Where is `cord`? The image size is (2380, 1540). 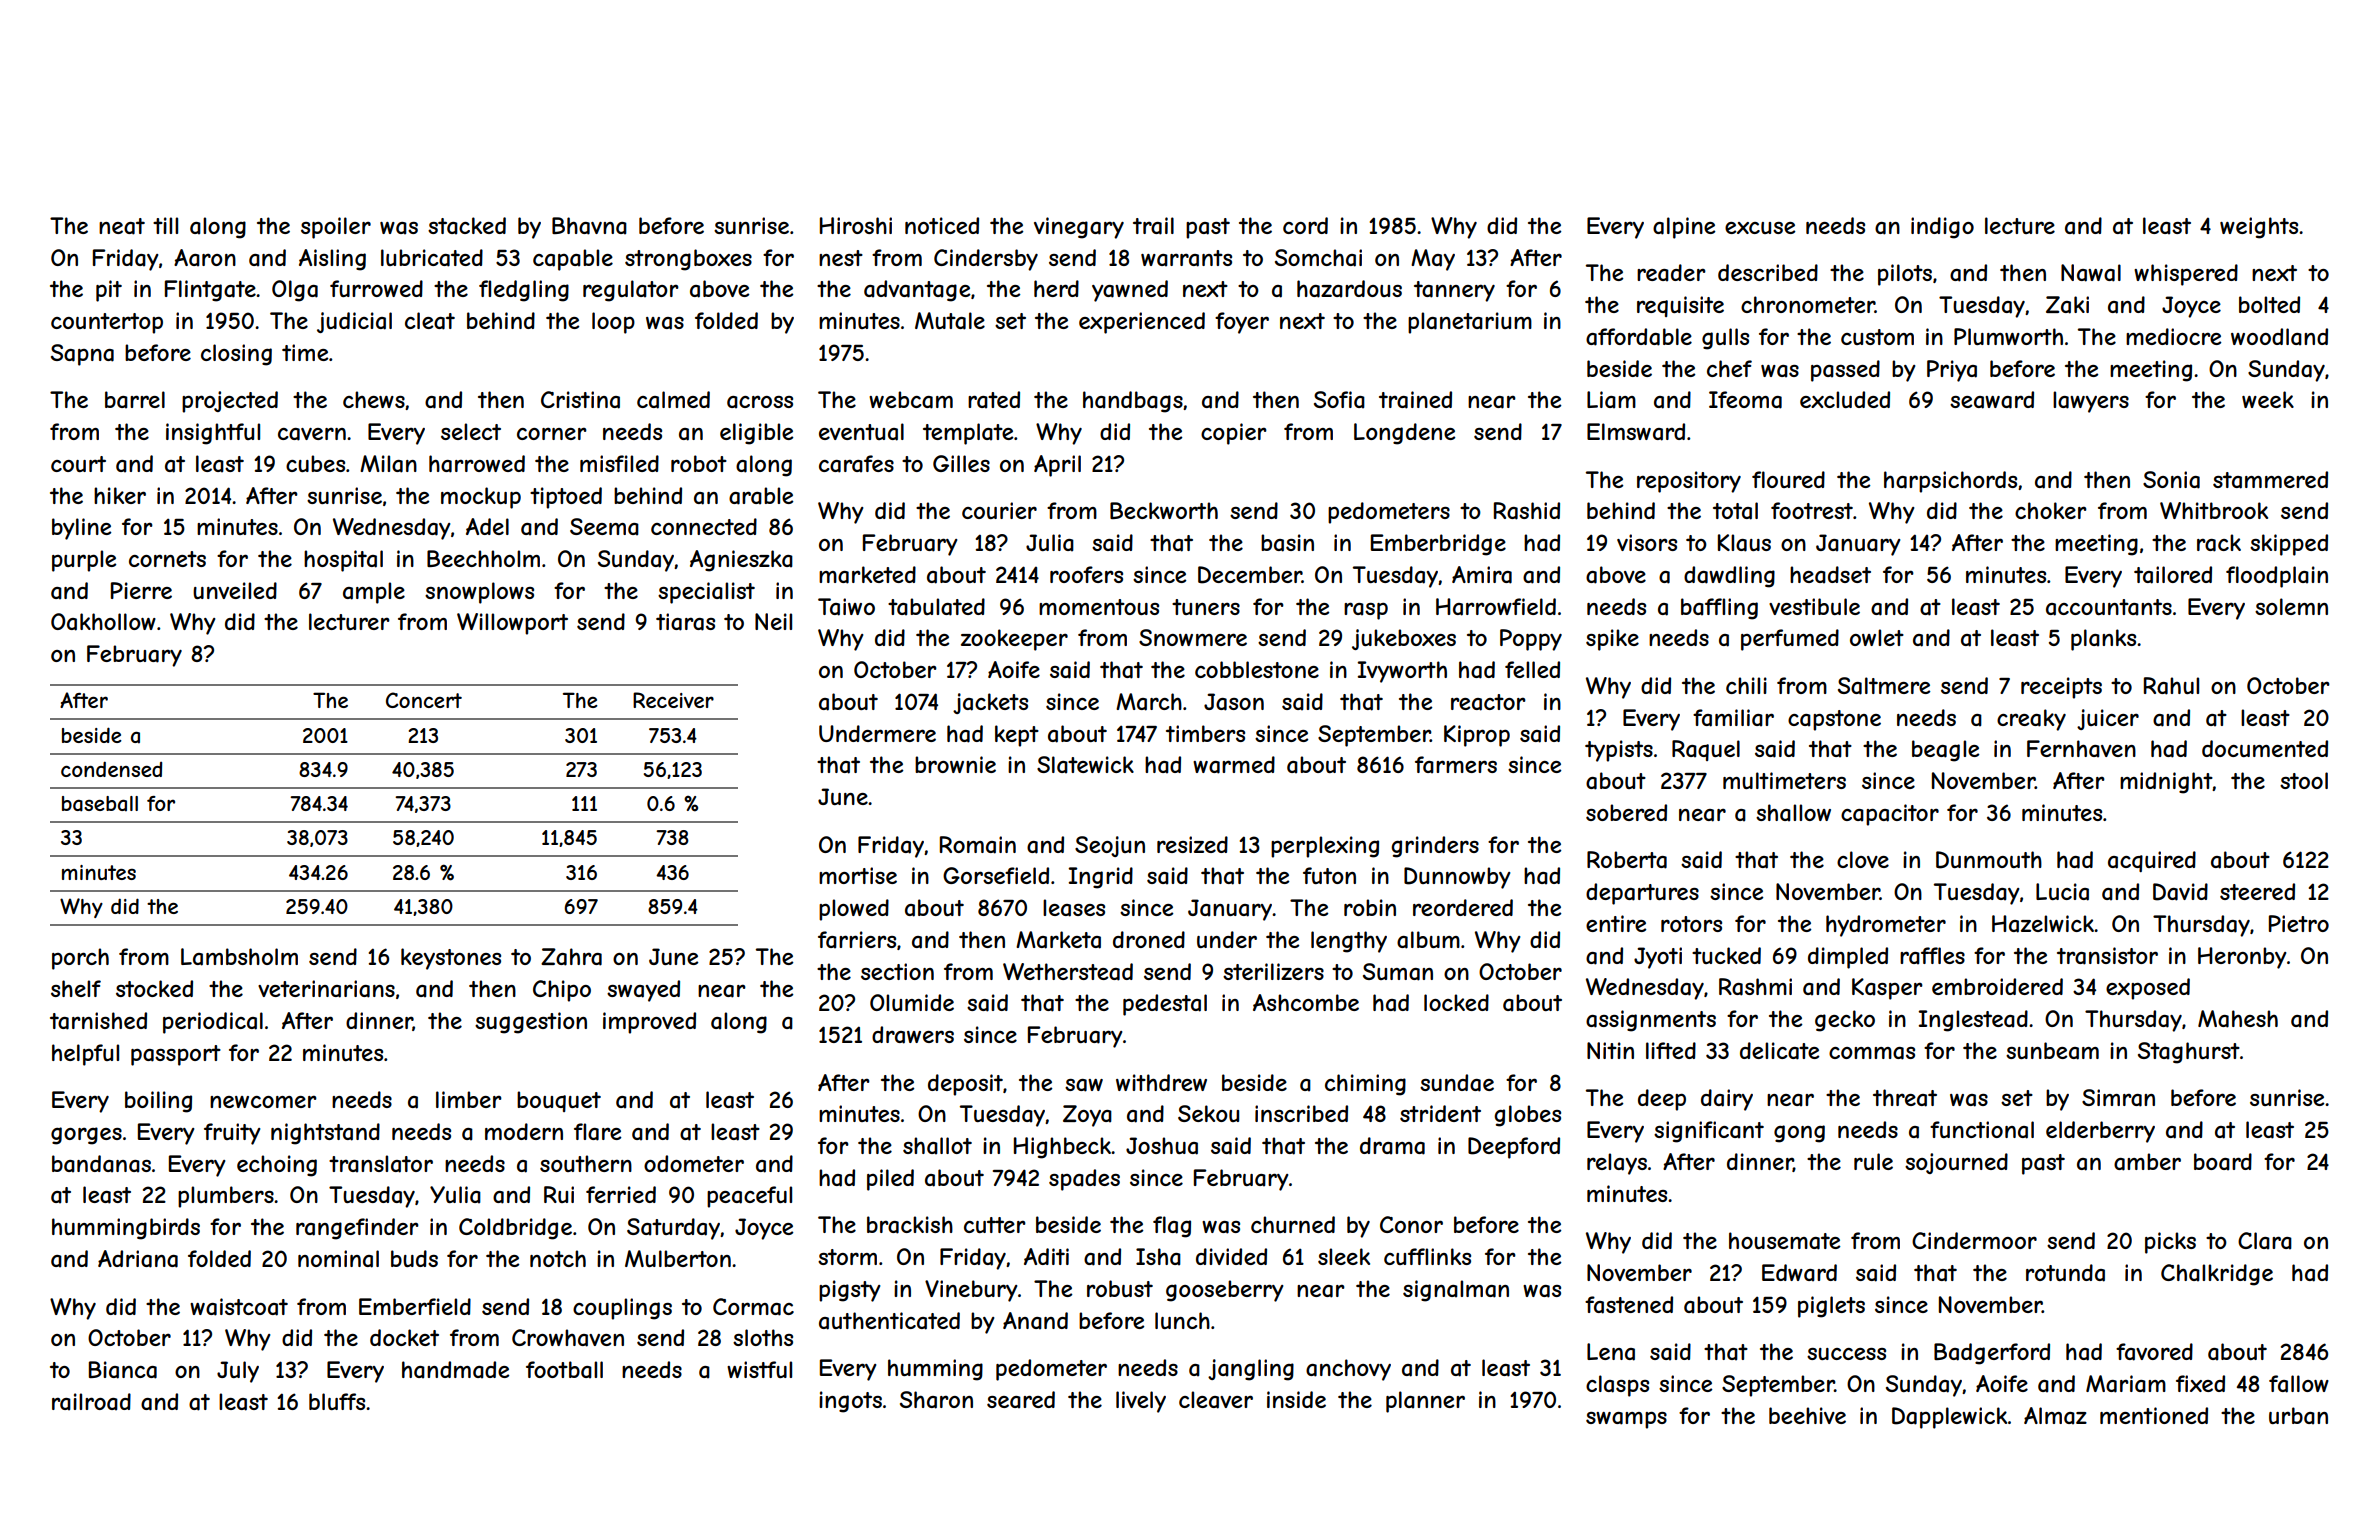 cord is located at coordinates (1305, 225).
